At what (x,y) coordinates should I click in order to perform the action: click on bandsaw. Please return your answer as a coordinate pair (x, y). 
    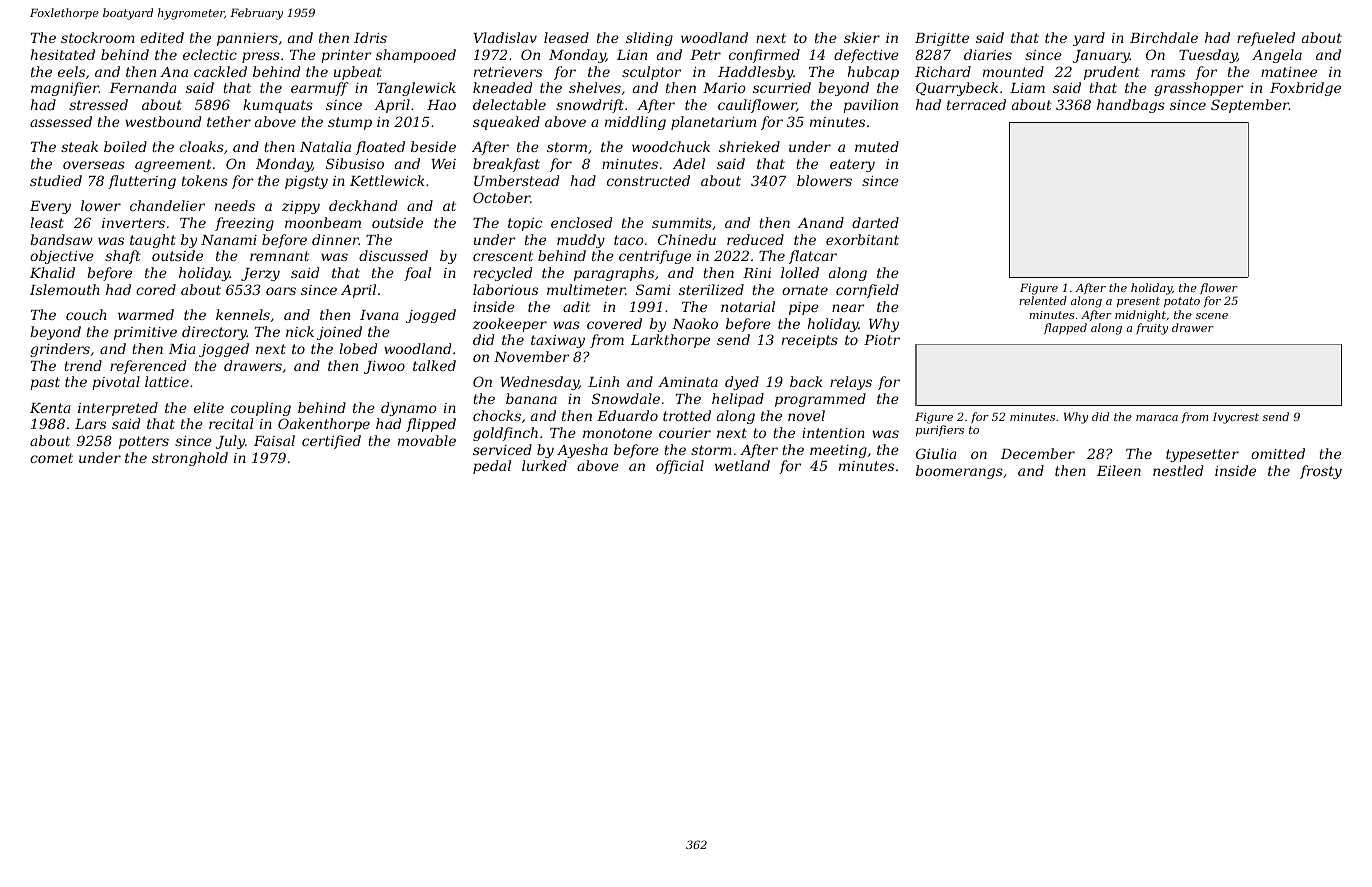
    Looking at the image, I should click on (61, 239).
